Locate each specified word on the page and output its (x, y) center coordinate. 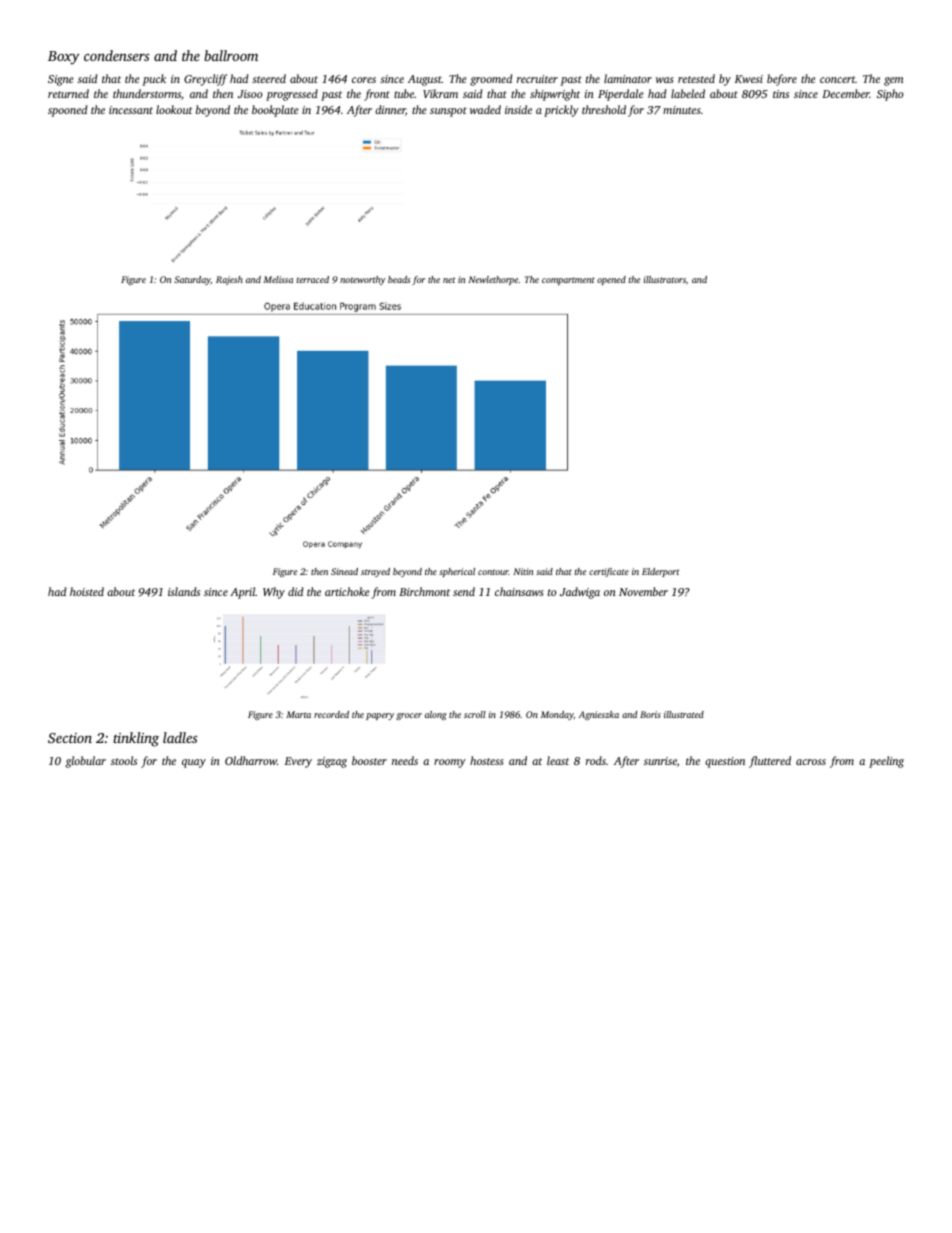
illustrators (665, 279)
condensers (117, 55)
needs (405, 760)
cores (364, 80)
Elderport (661, 572)
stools (124, 760)
